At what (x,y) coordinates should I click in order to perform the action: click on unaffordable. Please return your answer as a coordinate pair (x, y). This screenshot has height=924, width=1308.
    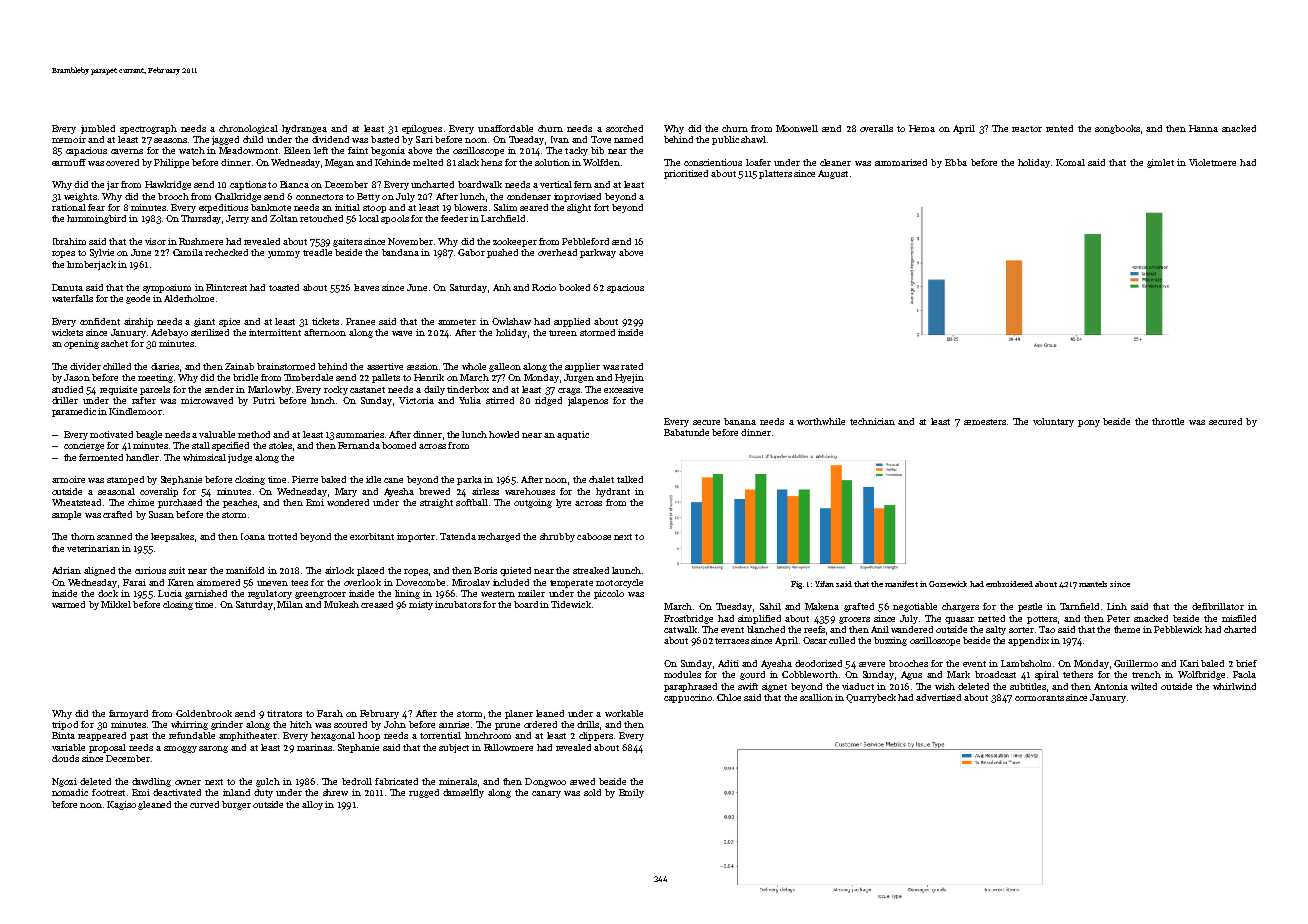
    Looking at the image, I should click on (505, 128).
